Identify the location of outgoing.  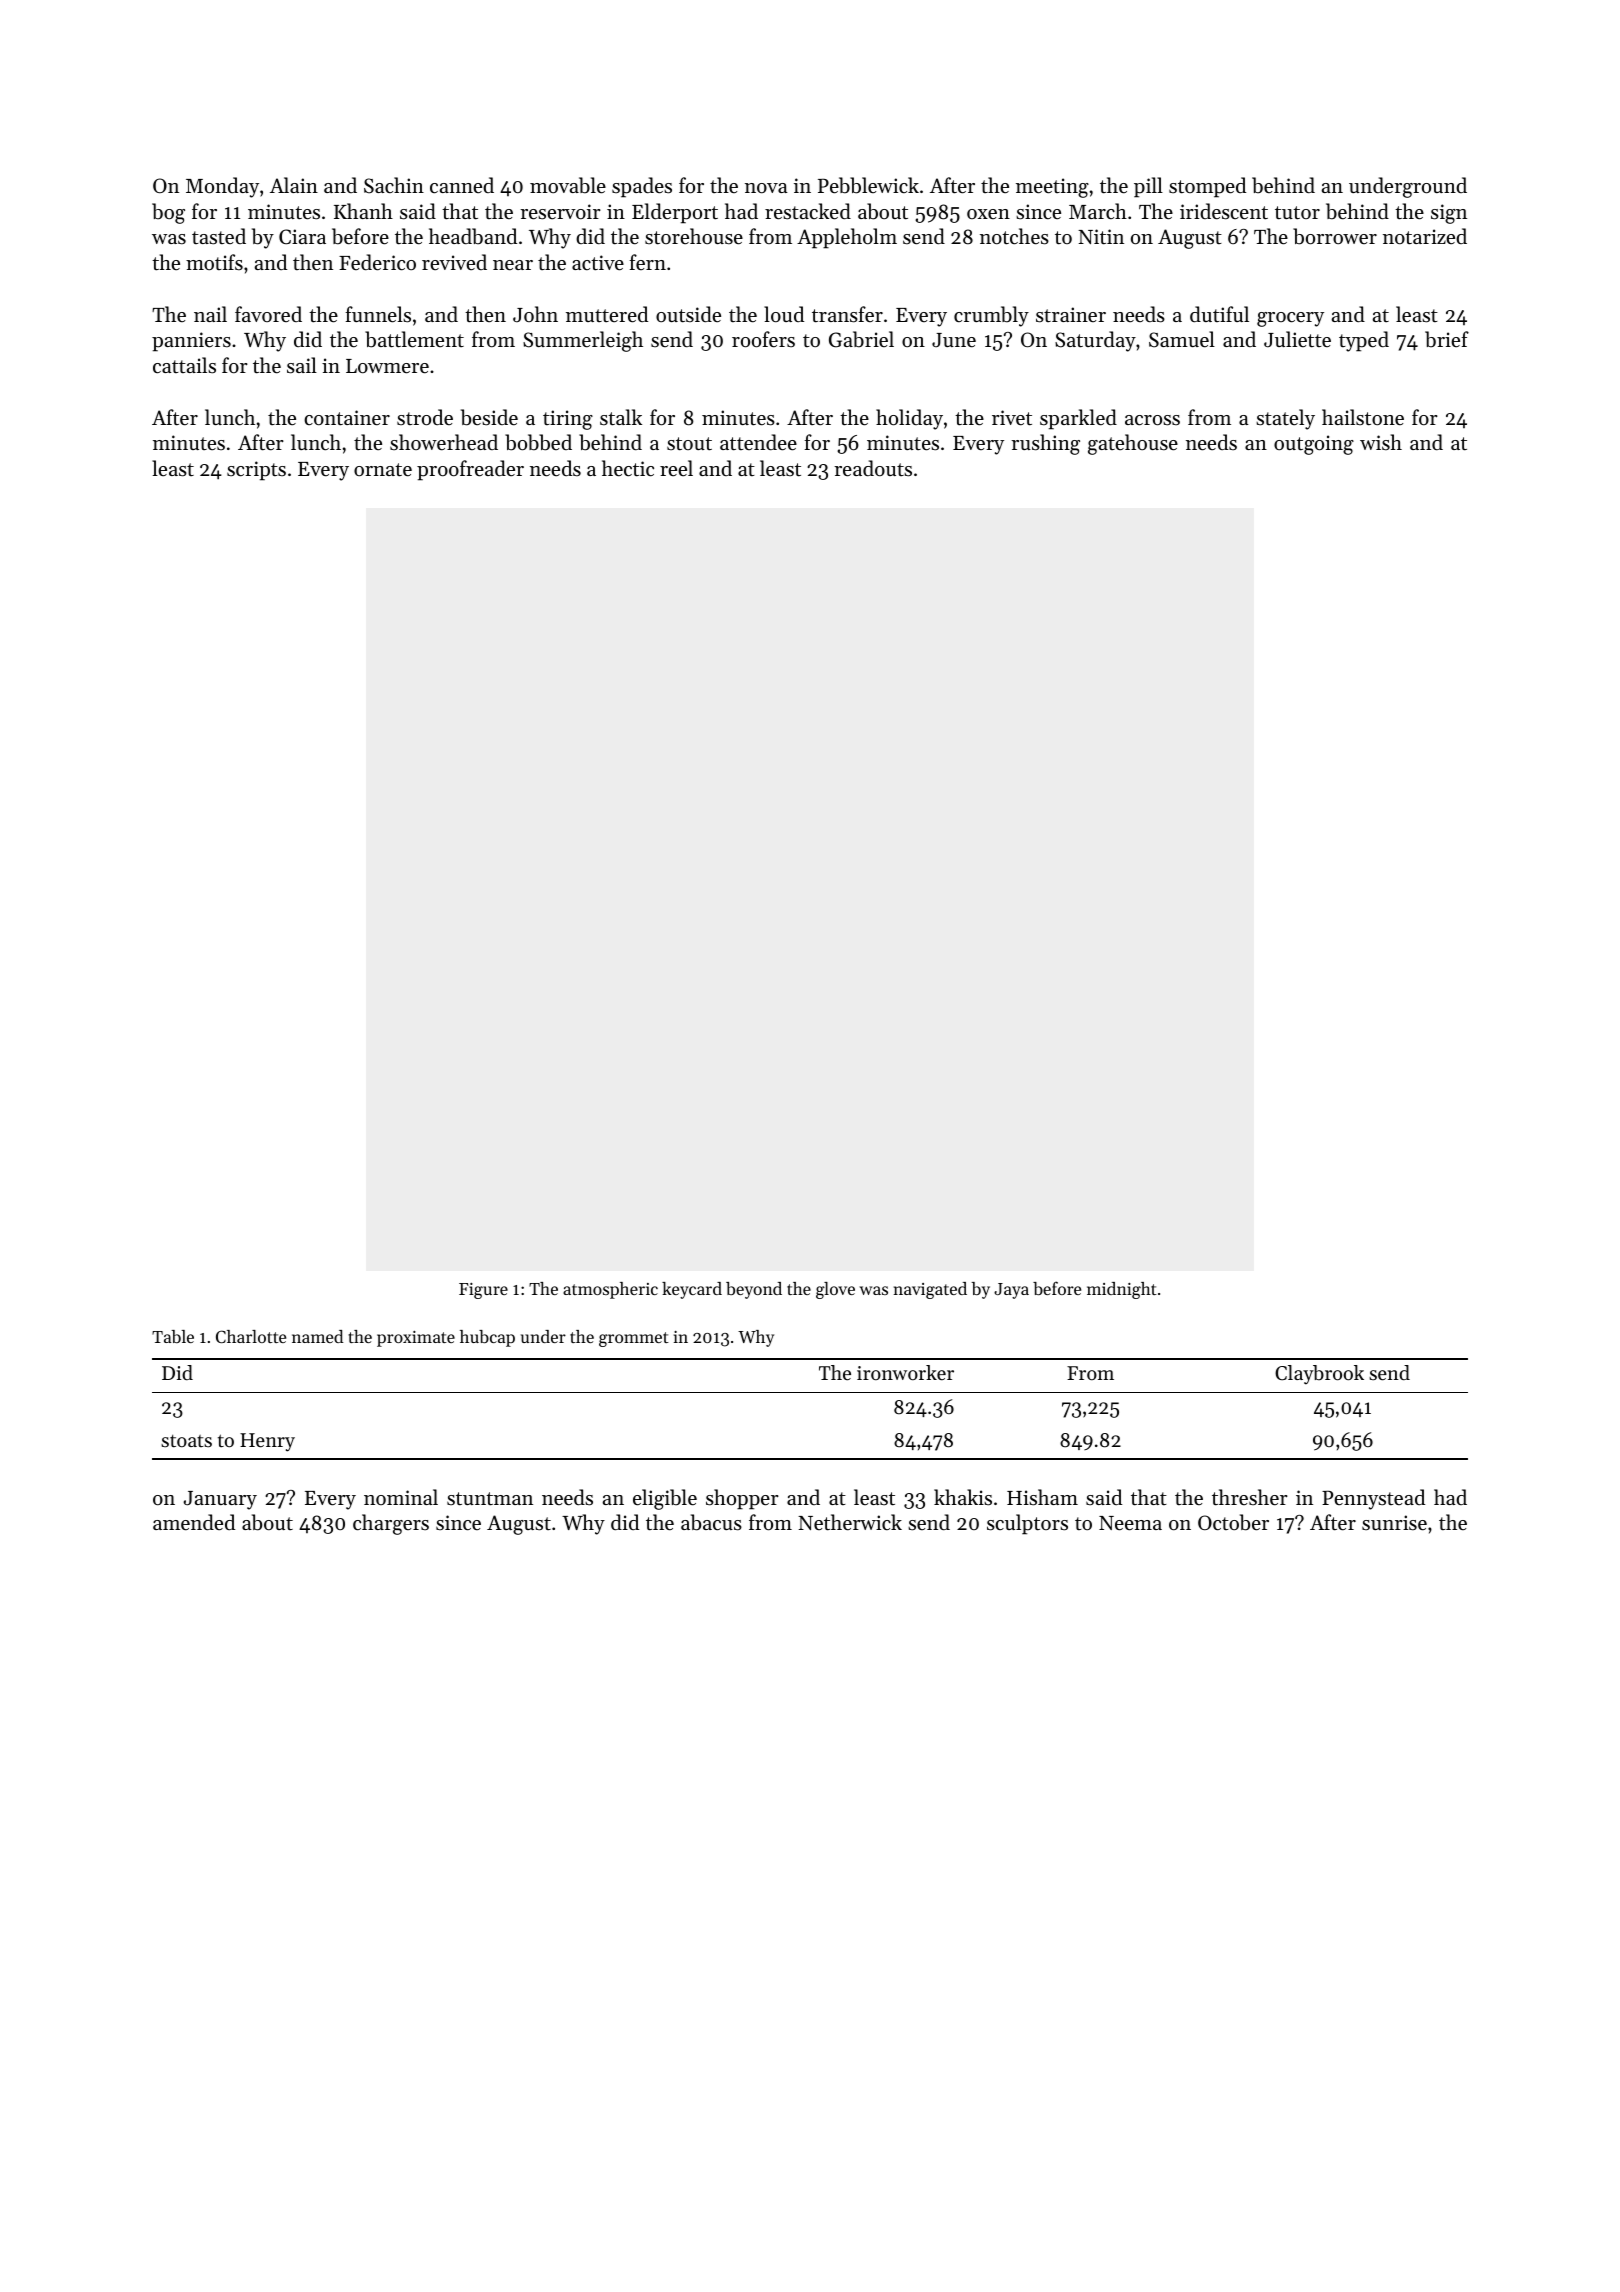
(1314, 445).
